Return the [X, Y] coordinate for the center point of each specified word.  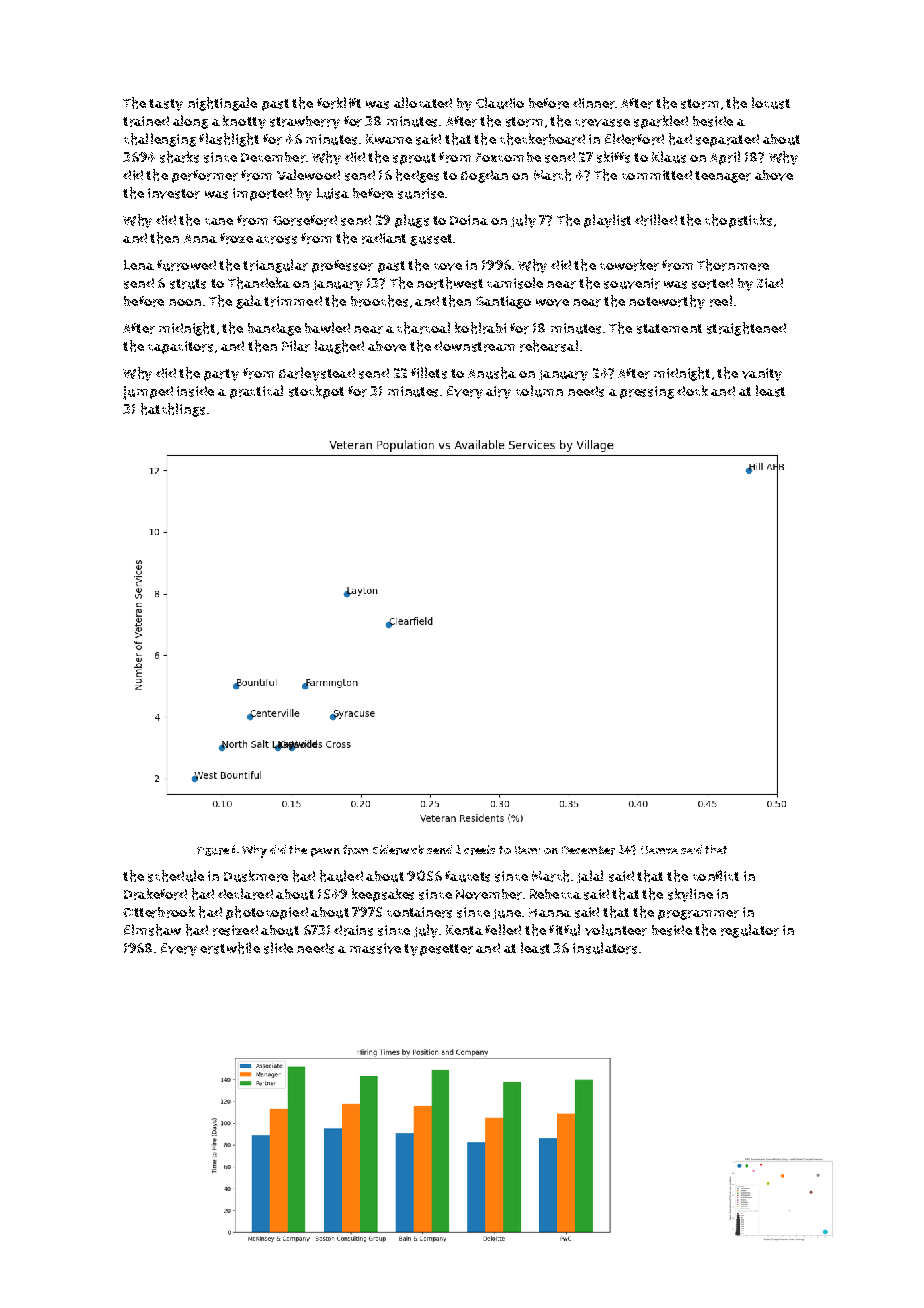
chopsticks [738, 221]
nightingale [222, 104]
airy [498, 392]
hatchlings [173, 410]
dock [692, 390]
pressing [647, 392]
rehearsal [549, 346]
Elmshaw [152, 930]
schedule [176, 876]
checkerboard [542, 139]
